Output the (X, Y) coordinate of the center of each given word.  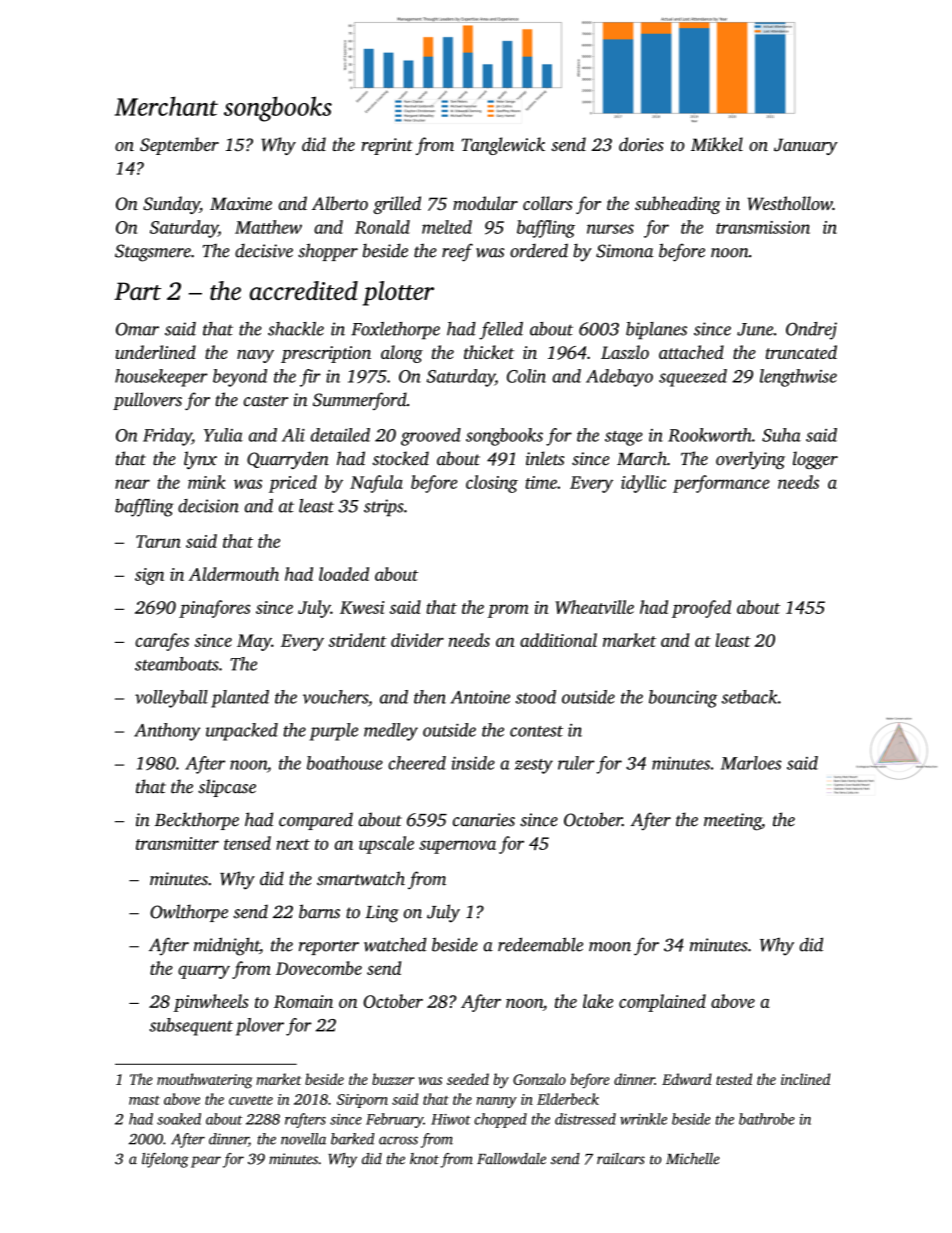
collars (547, 203)
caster (266, 401)
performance (721, 484)
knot (424, 1159)
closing (492, 484)
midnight (227, 946)
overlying (750, 460)
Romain (303, 1001)
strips (384, 507)
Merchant (166, 106)
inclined (805, 1079)
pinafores (214, 609)
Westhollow (790, 203)
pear (206, 1162)
